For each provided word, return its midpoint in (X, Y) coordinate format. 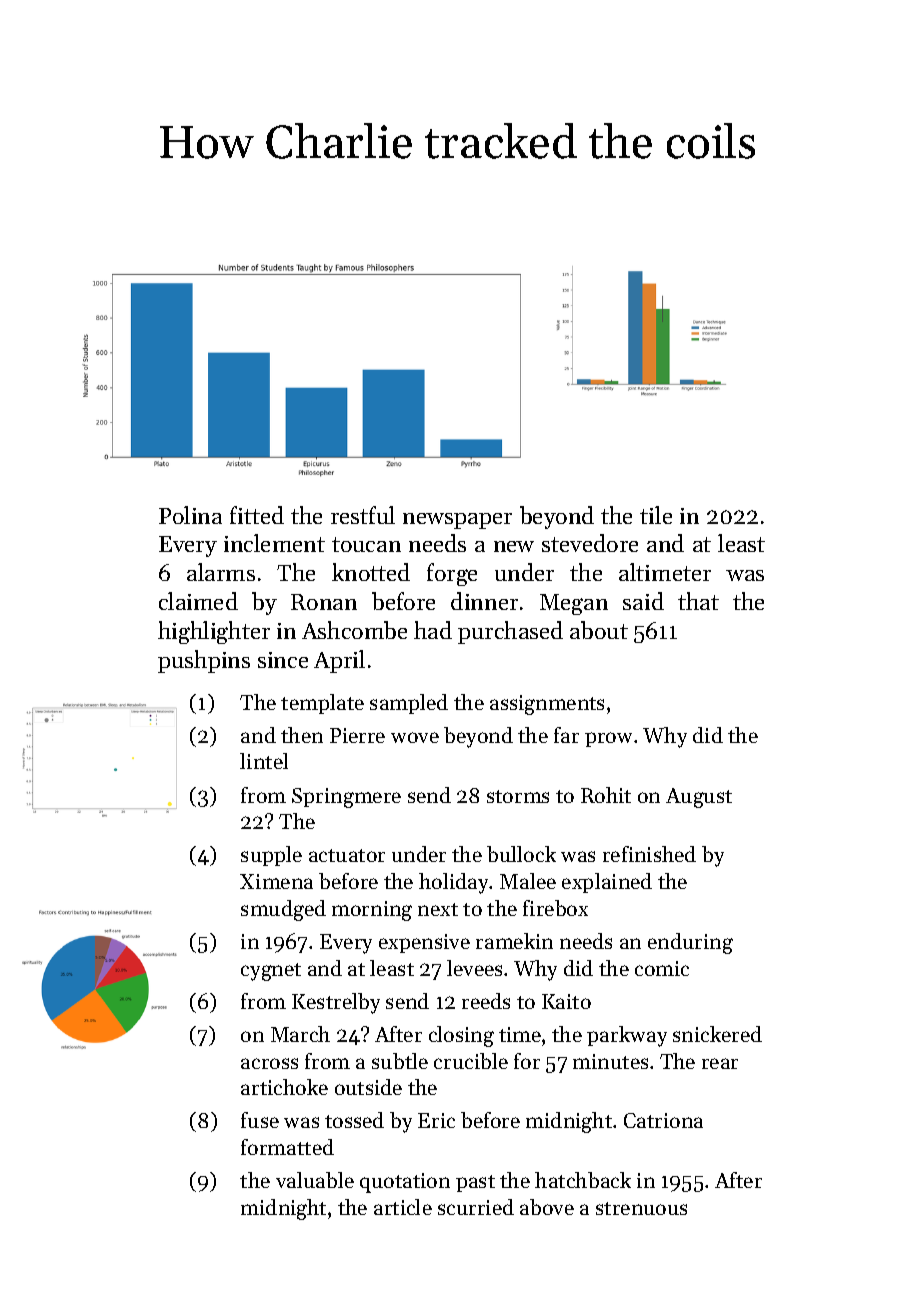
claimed (198, 601)
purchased (510, 632)
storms (518, 796)
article (403, 1207)
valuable (315, 1180)
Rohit (606, 795)
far (566, 735)
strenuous (641, 1208)
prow (608, 739)
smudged (283, 910)
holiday (454, 883)
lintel (264, 761)
